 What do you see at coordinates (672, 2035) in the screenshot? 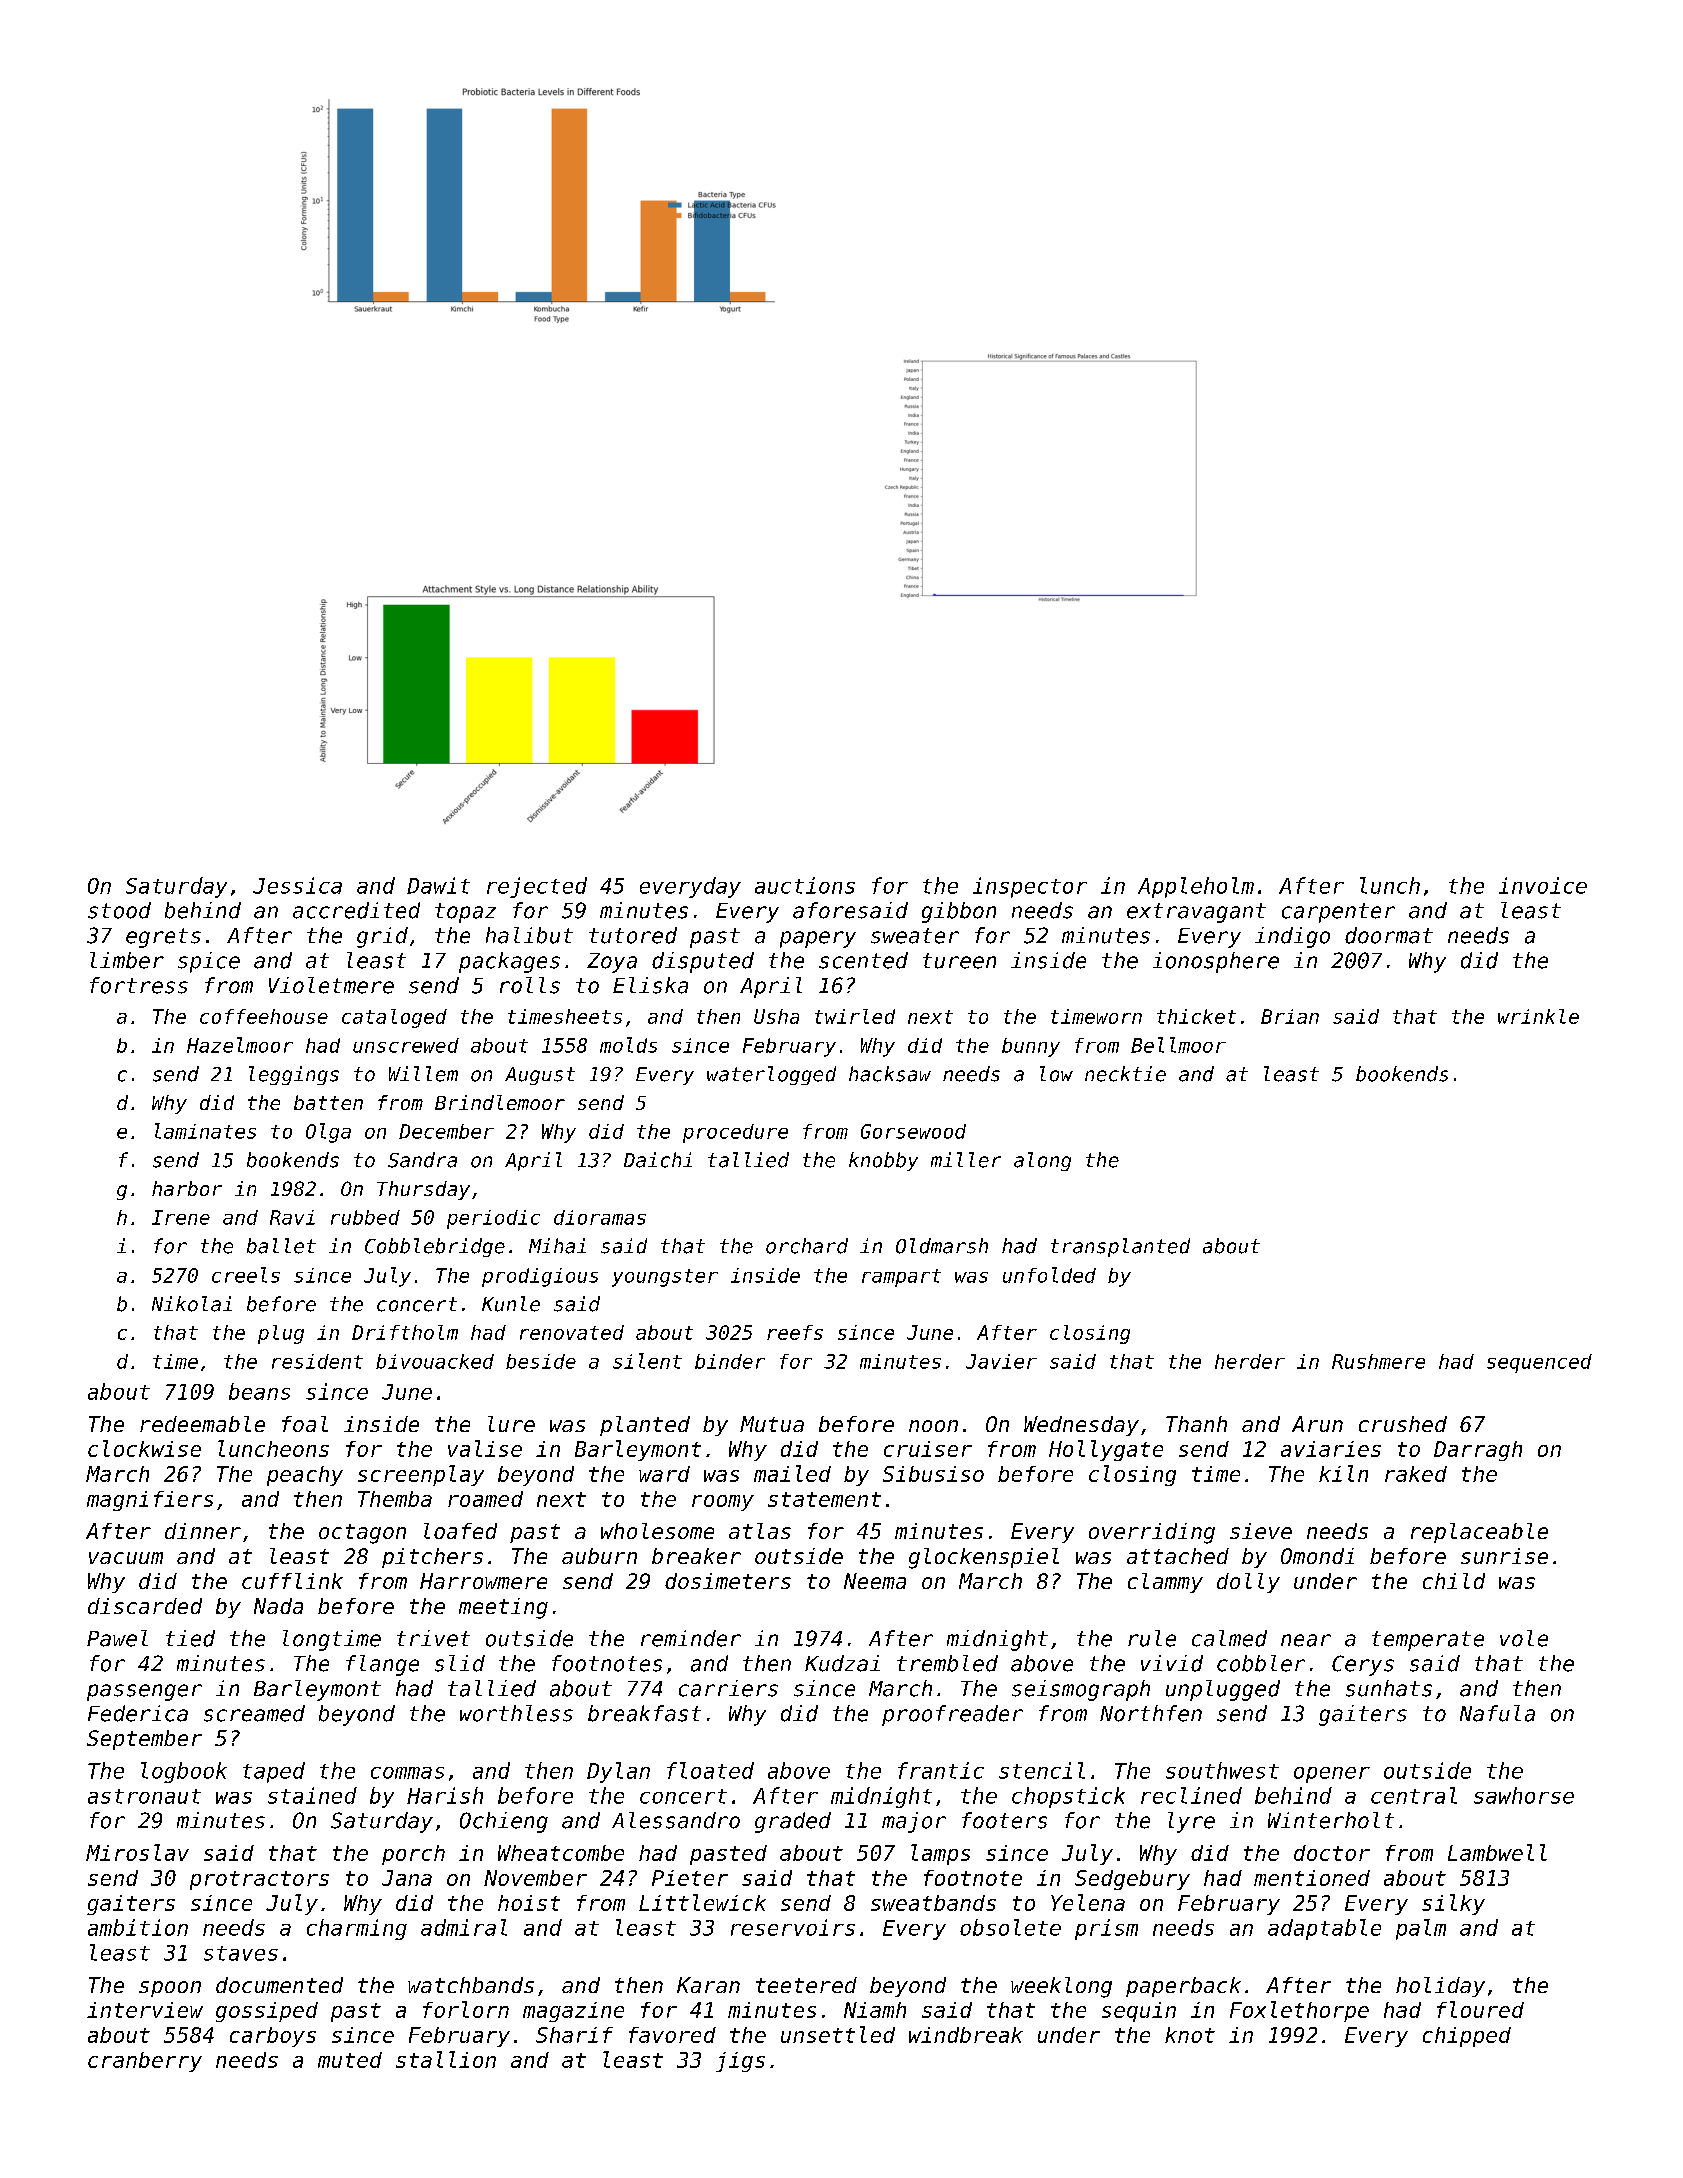
I see `favored` at bounding box center [672, 2035].
